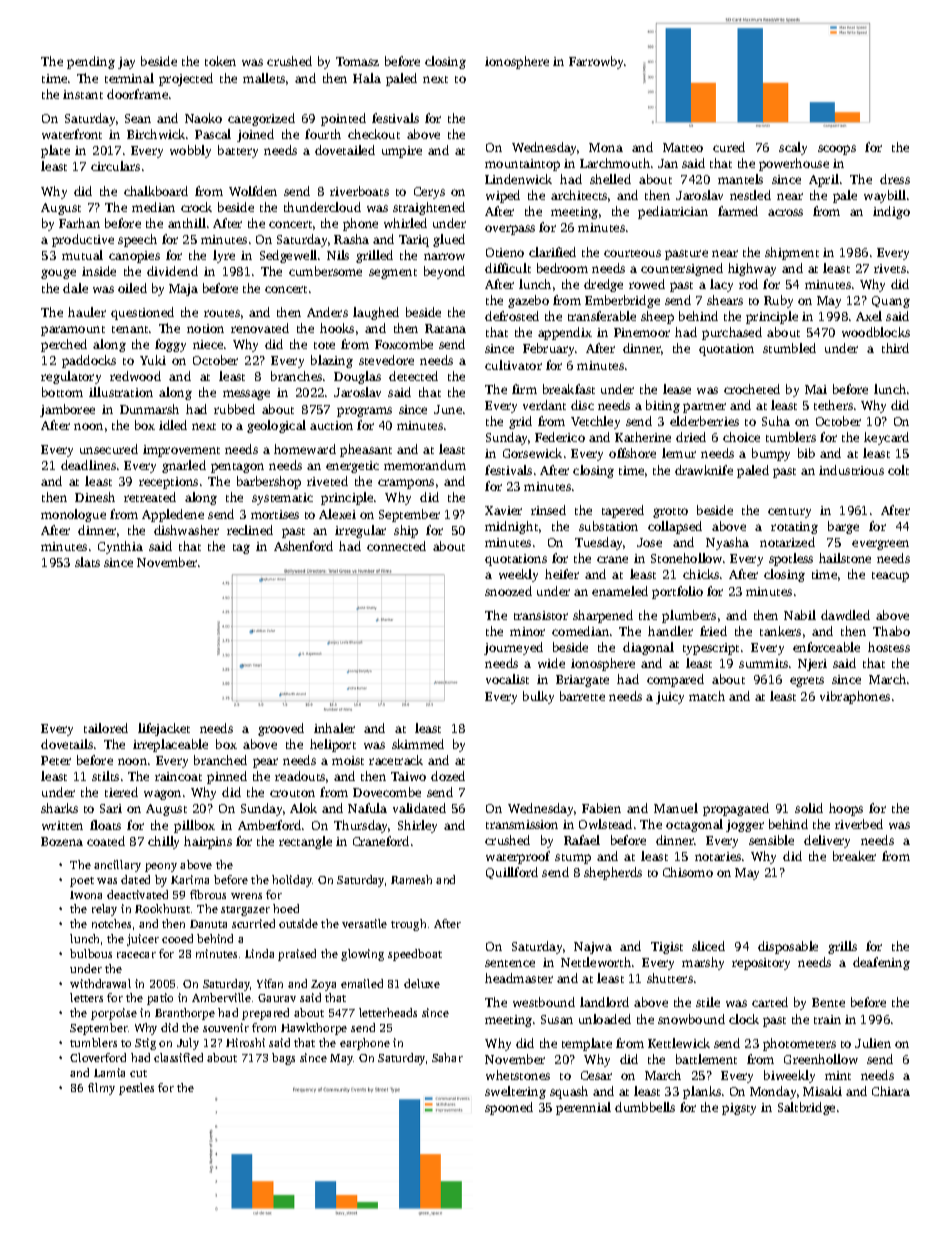  I want to click on industrious, so click(851, 470).
